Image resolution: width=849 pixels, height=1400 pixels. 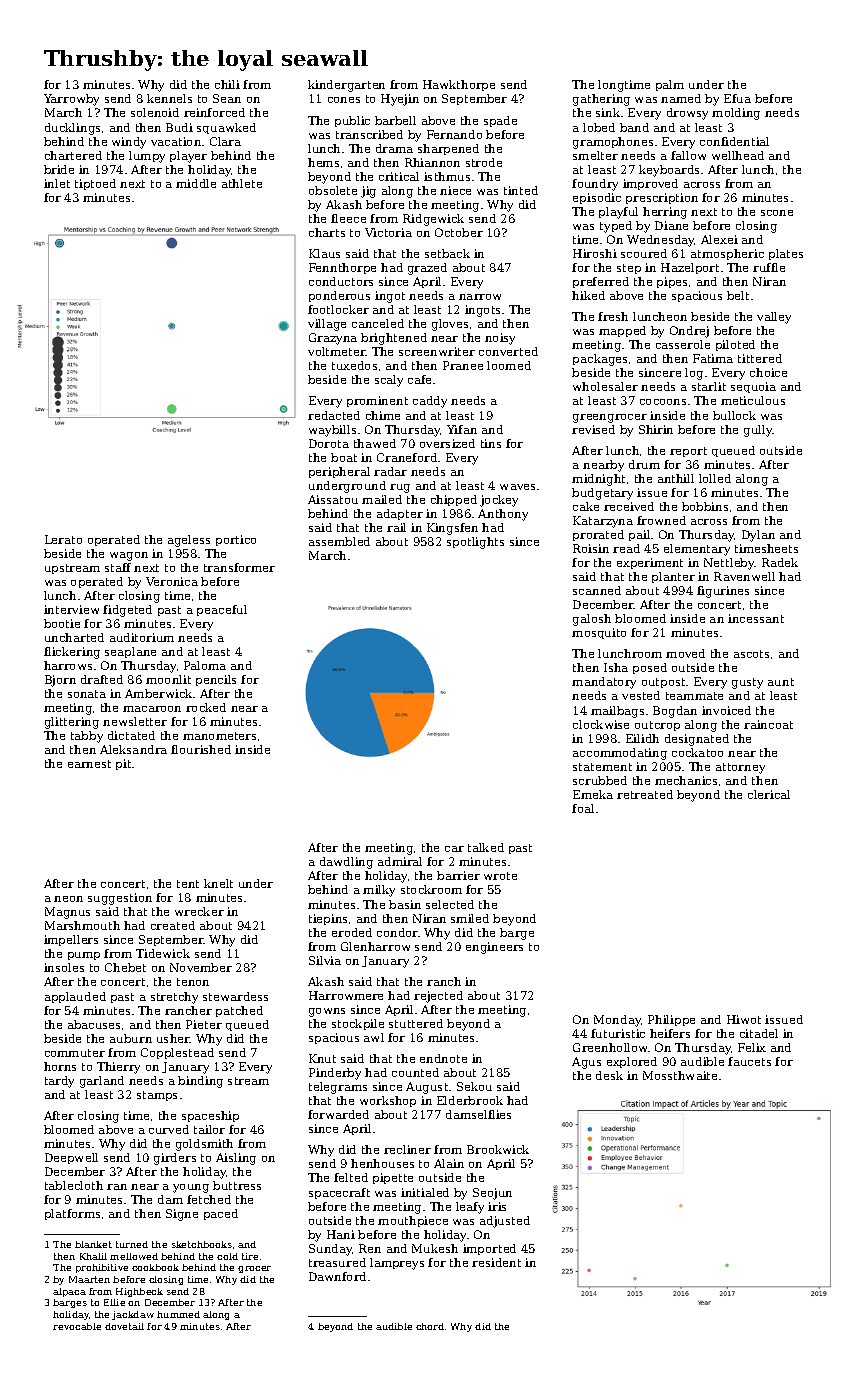 I want to click on jackdaw, so click(x=133, y=1315).
